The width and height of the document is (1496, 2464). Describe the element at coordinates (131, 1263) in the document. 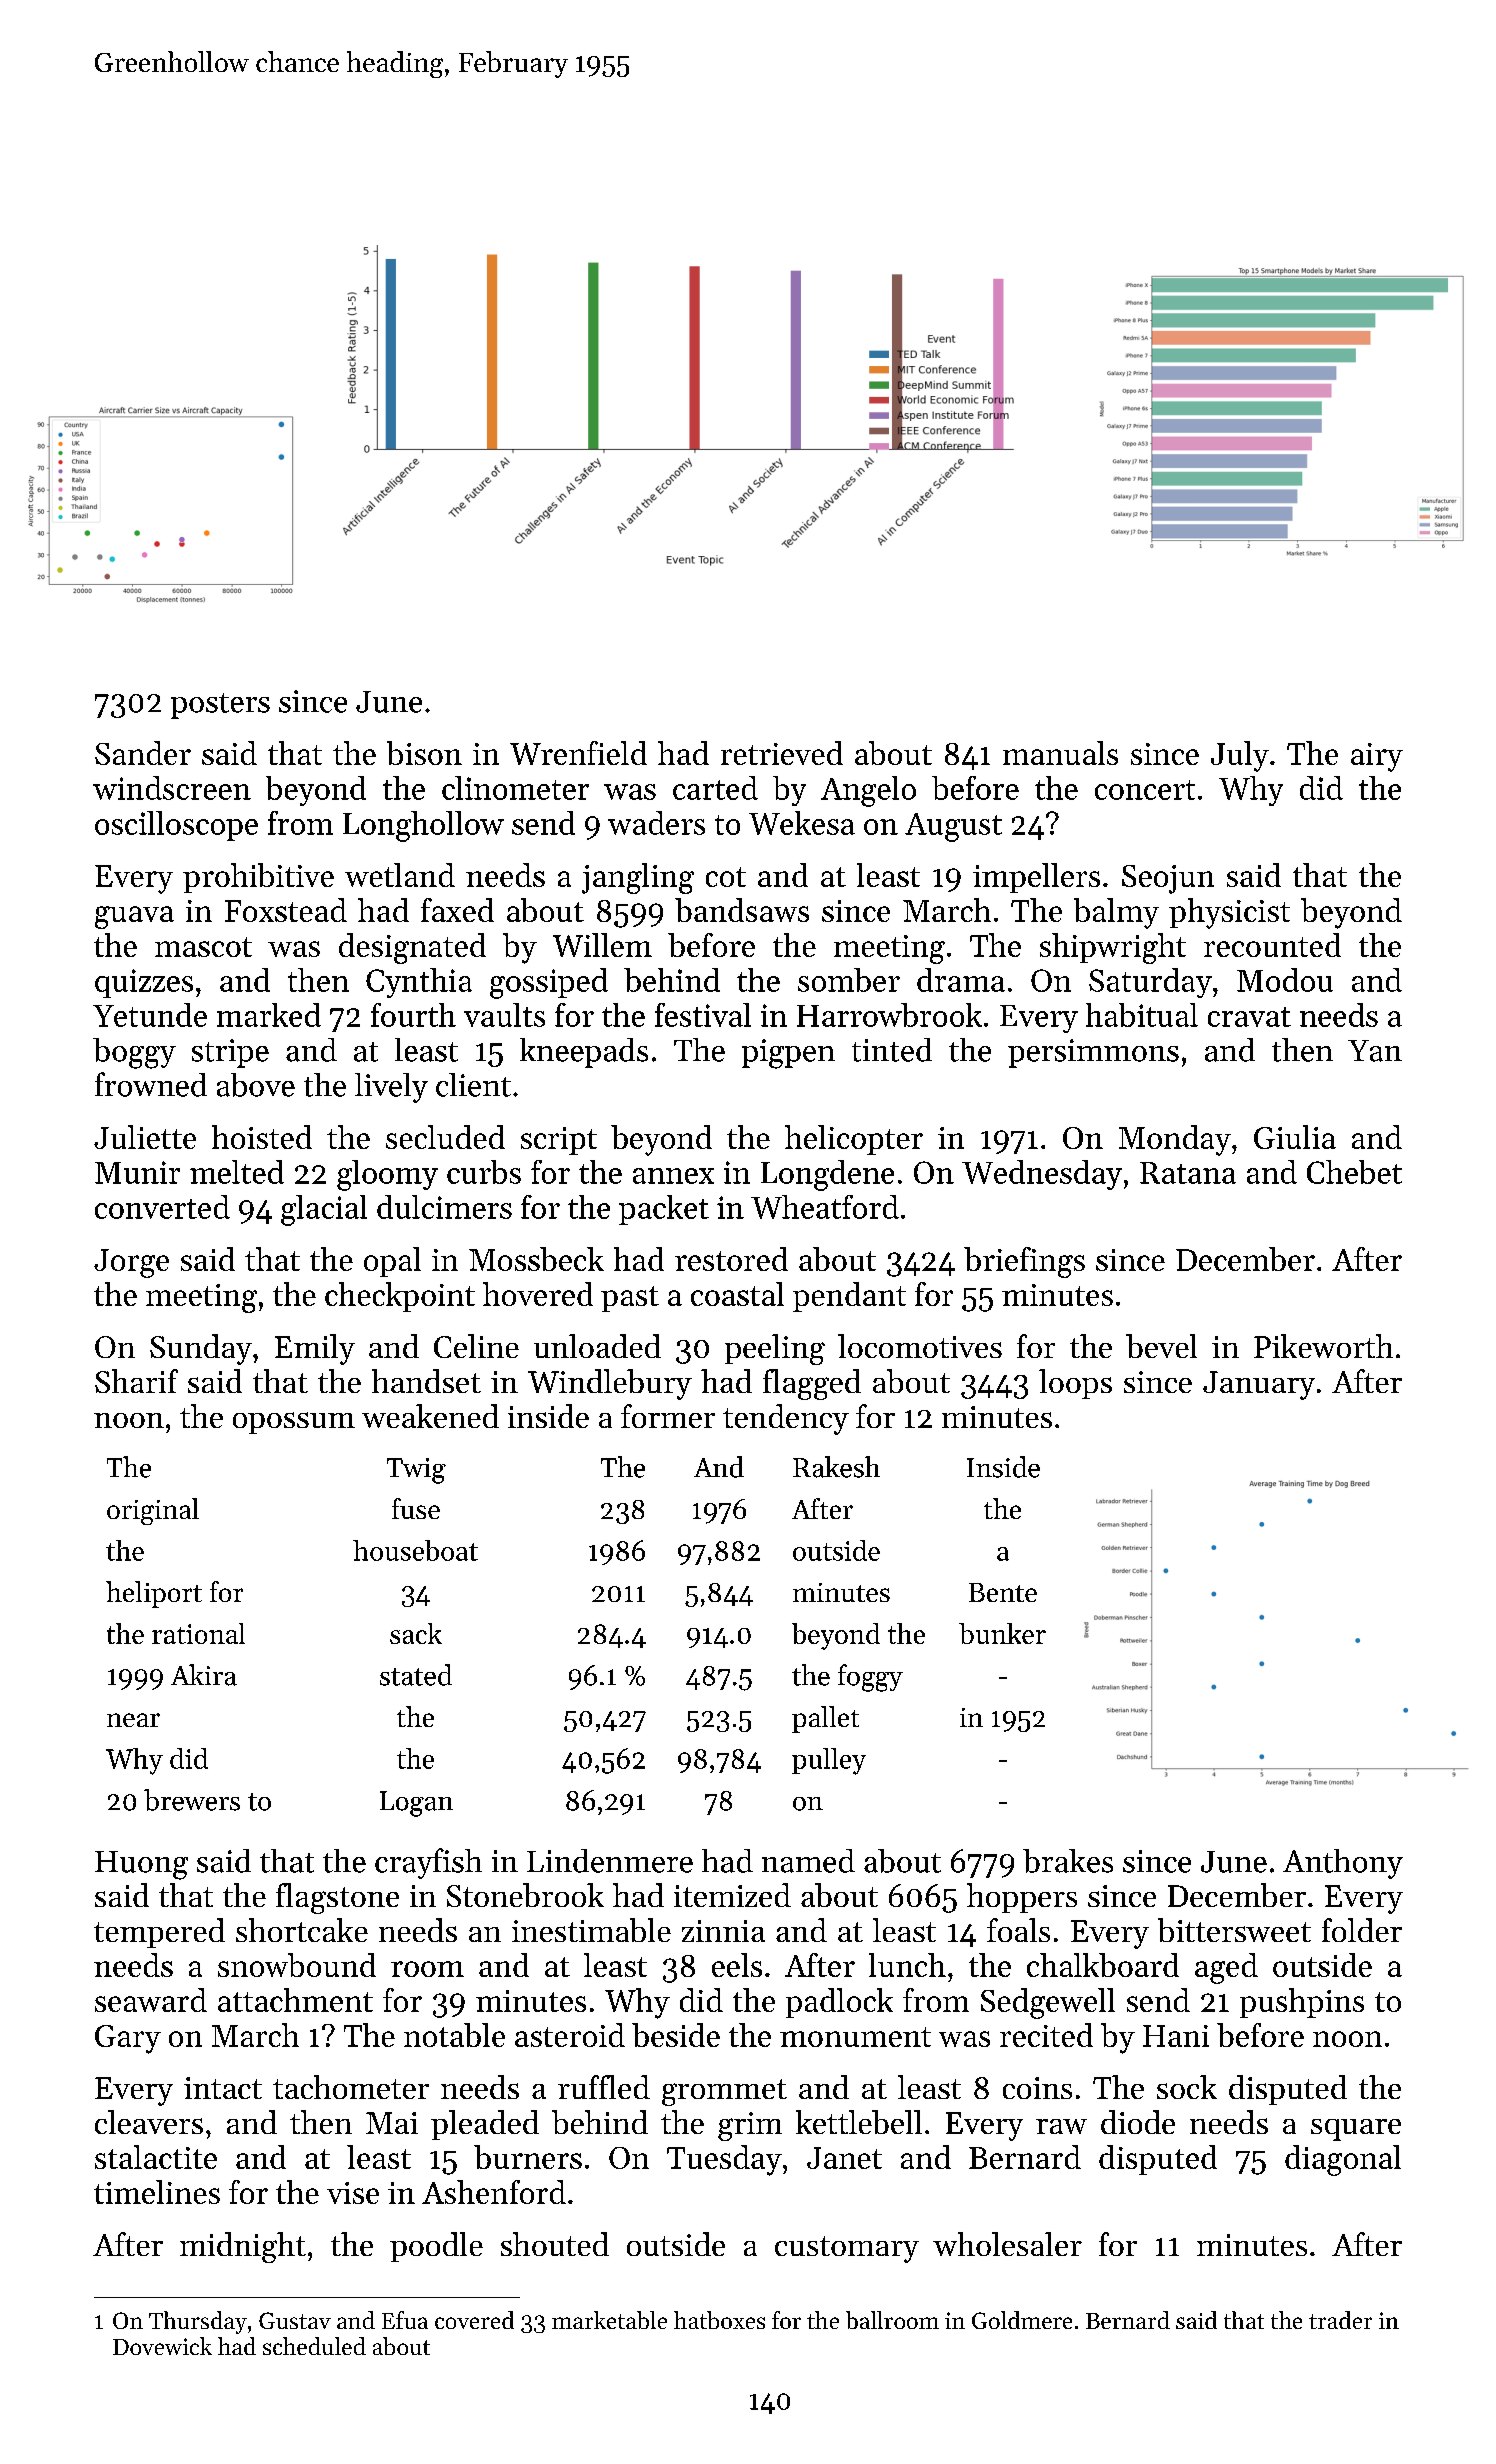

I see `Jorge` at that location.
